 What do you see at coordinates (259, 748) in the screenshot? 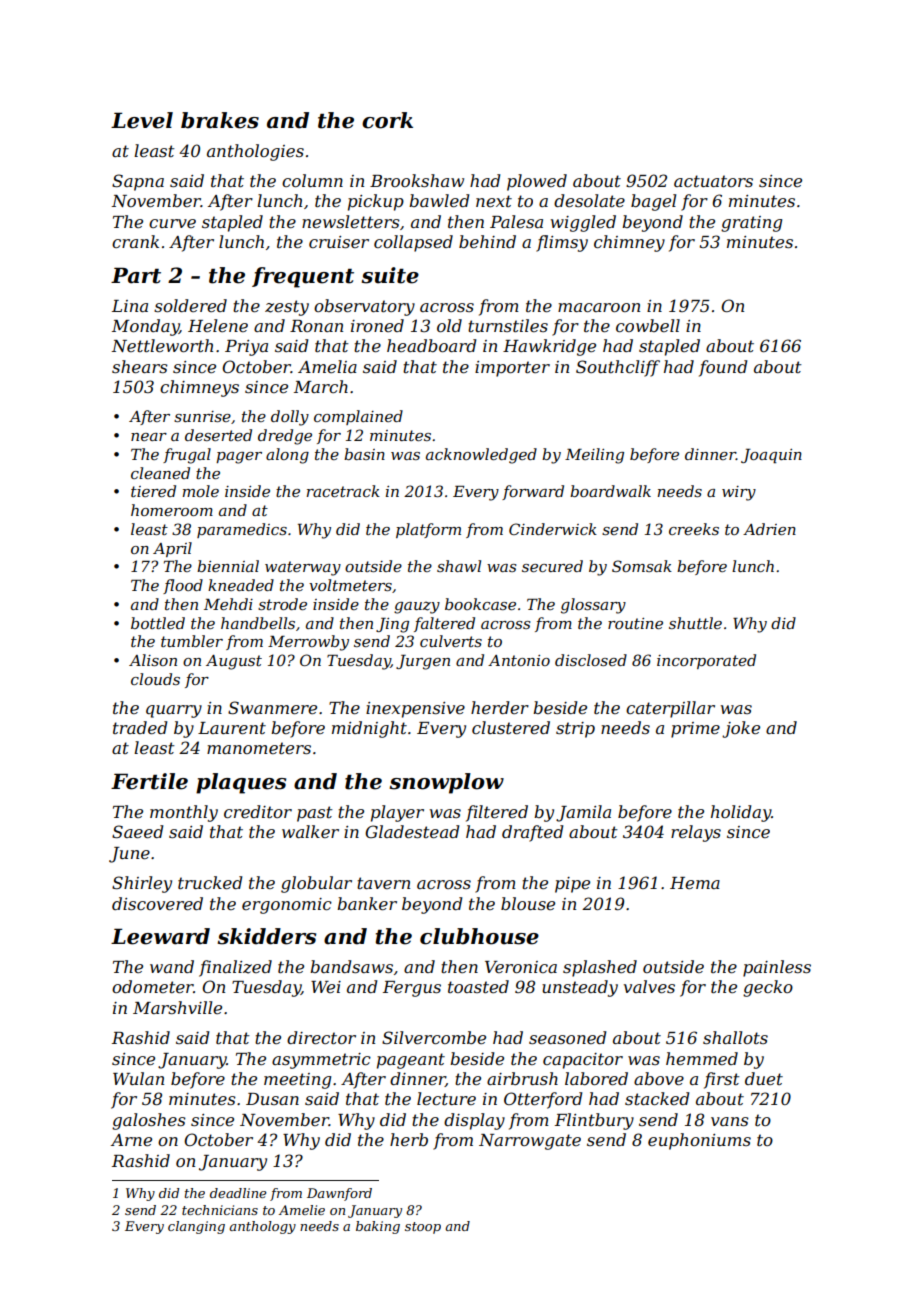
I see `manometers` at bounding box center [259, 748].
